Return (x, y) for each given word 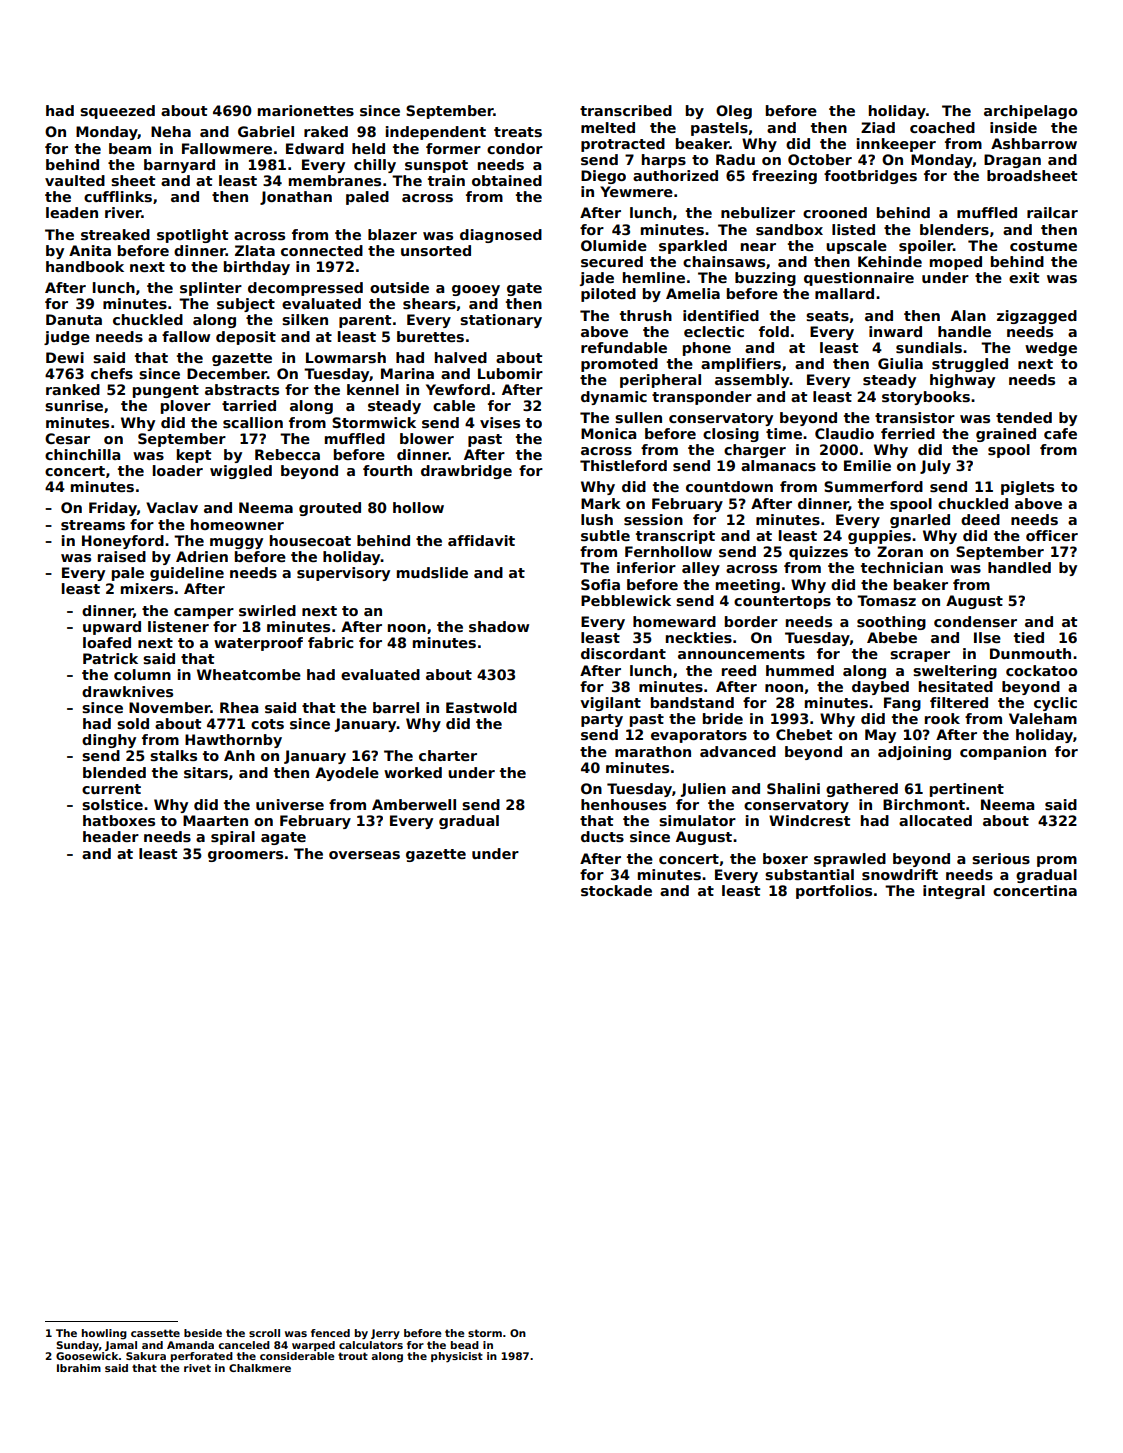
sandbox (789, 229)
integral (954, 892)
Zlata (255, 250)
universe (290, 804)
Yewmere (636, 191)
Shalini (793, 788)
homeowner (237, 524)
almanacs (778, 465)
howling (104, 1334)
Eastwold (481, 707)
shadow (499, 626)
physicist (457, 1357)
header (111, 836)
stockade (616, 890)
